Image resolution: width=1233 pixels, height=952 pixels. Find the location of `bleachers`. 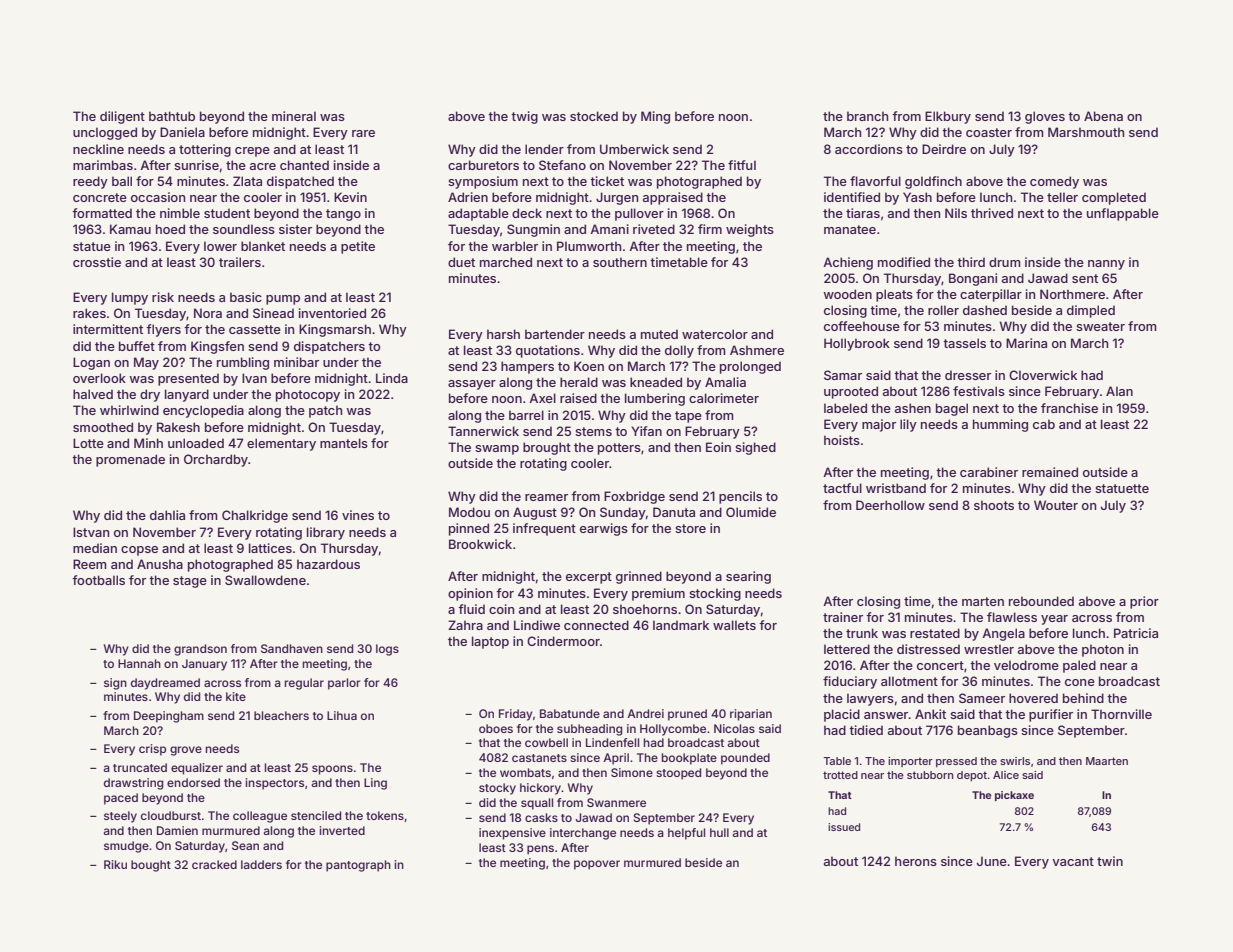

bleachers is located at coordinates (281, 715).
